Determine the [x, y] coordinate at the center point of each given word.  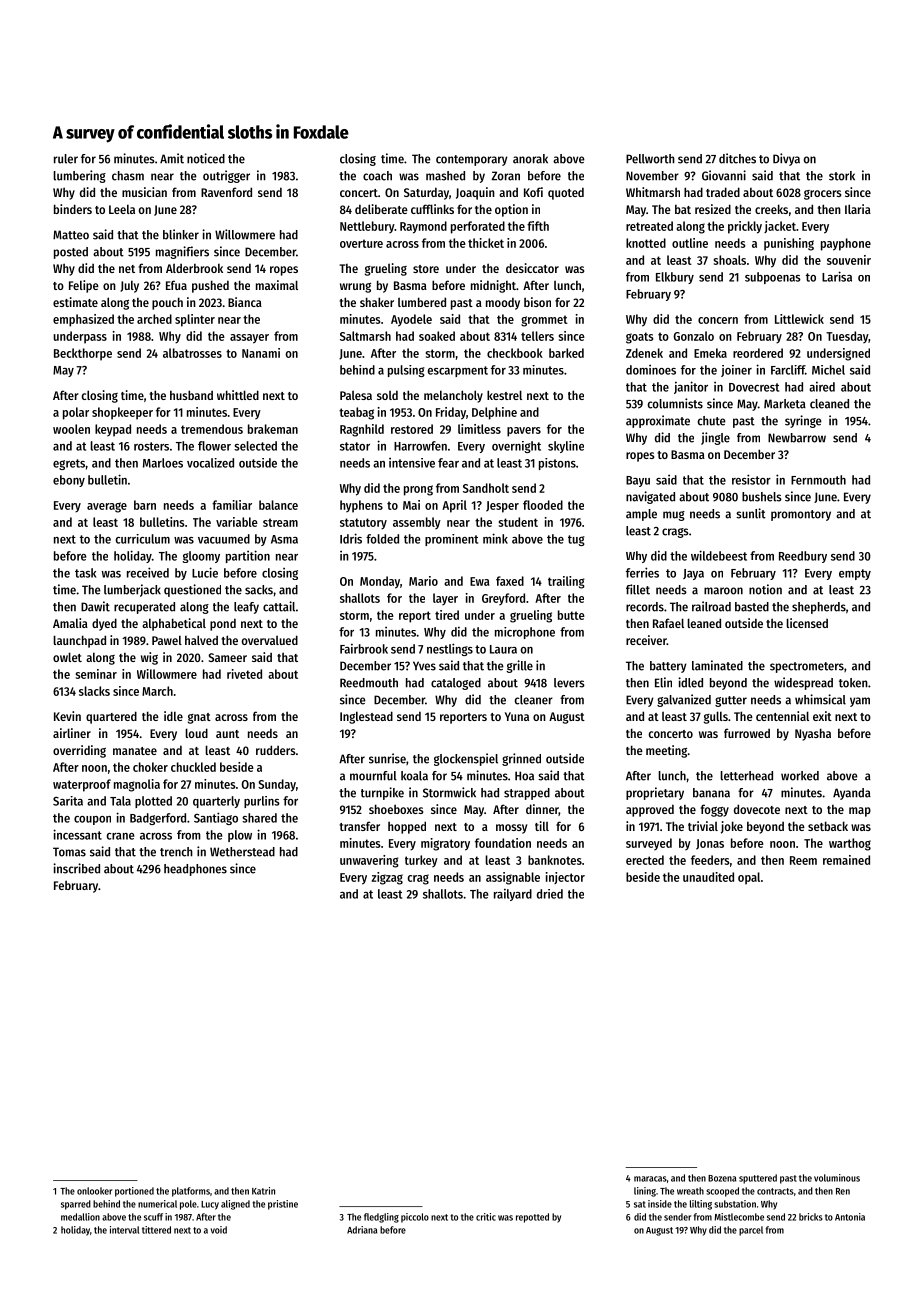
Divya [786, 159]
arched [154, 319]
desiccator [532, 268]
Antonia [850, 1217]
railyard [513, 895]
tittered [156, 1230]
